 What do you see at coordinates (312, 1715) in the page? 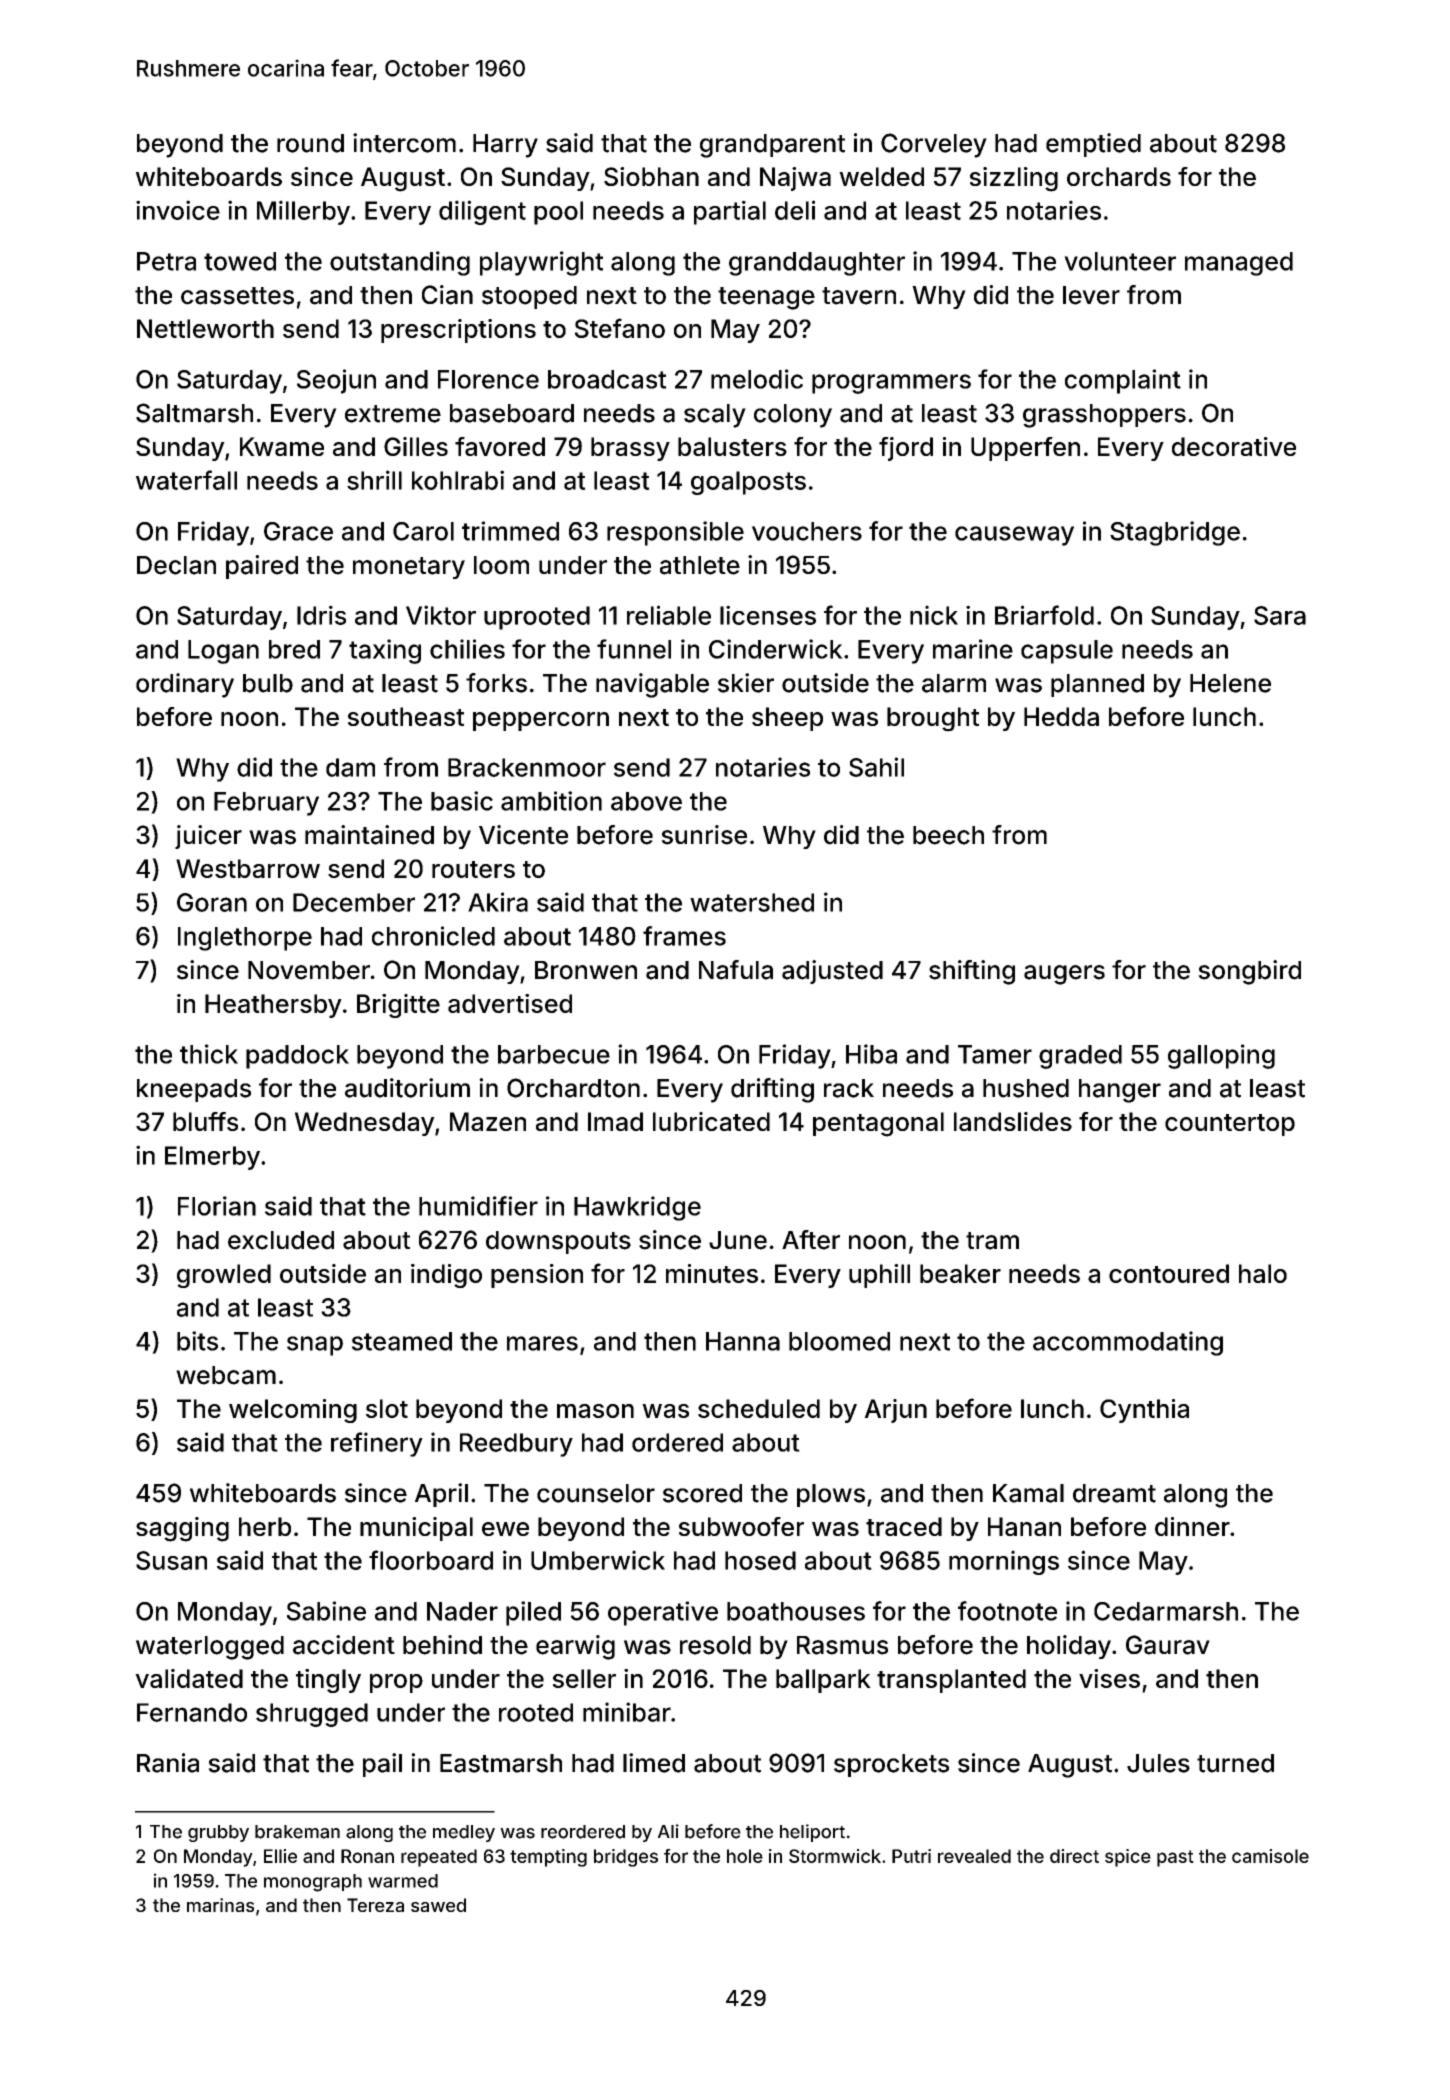
I see `shrugged` at bounding box center [312, 1715].
